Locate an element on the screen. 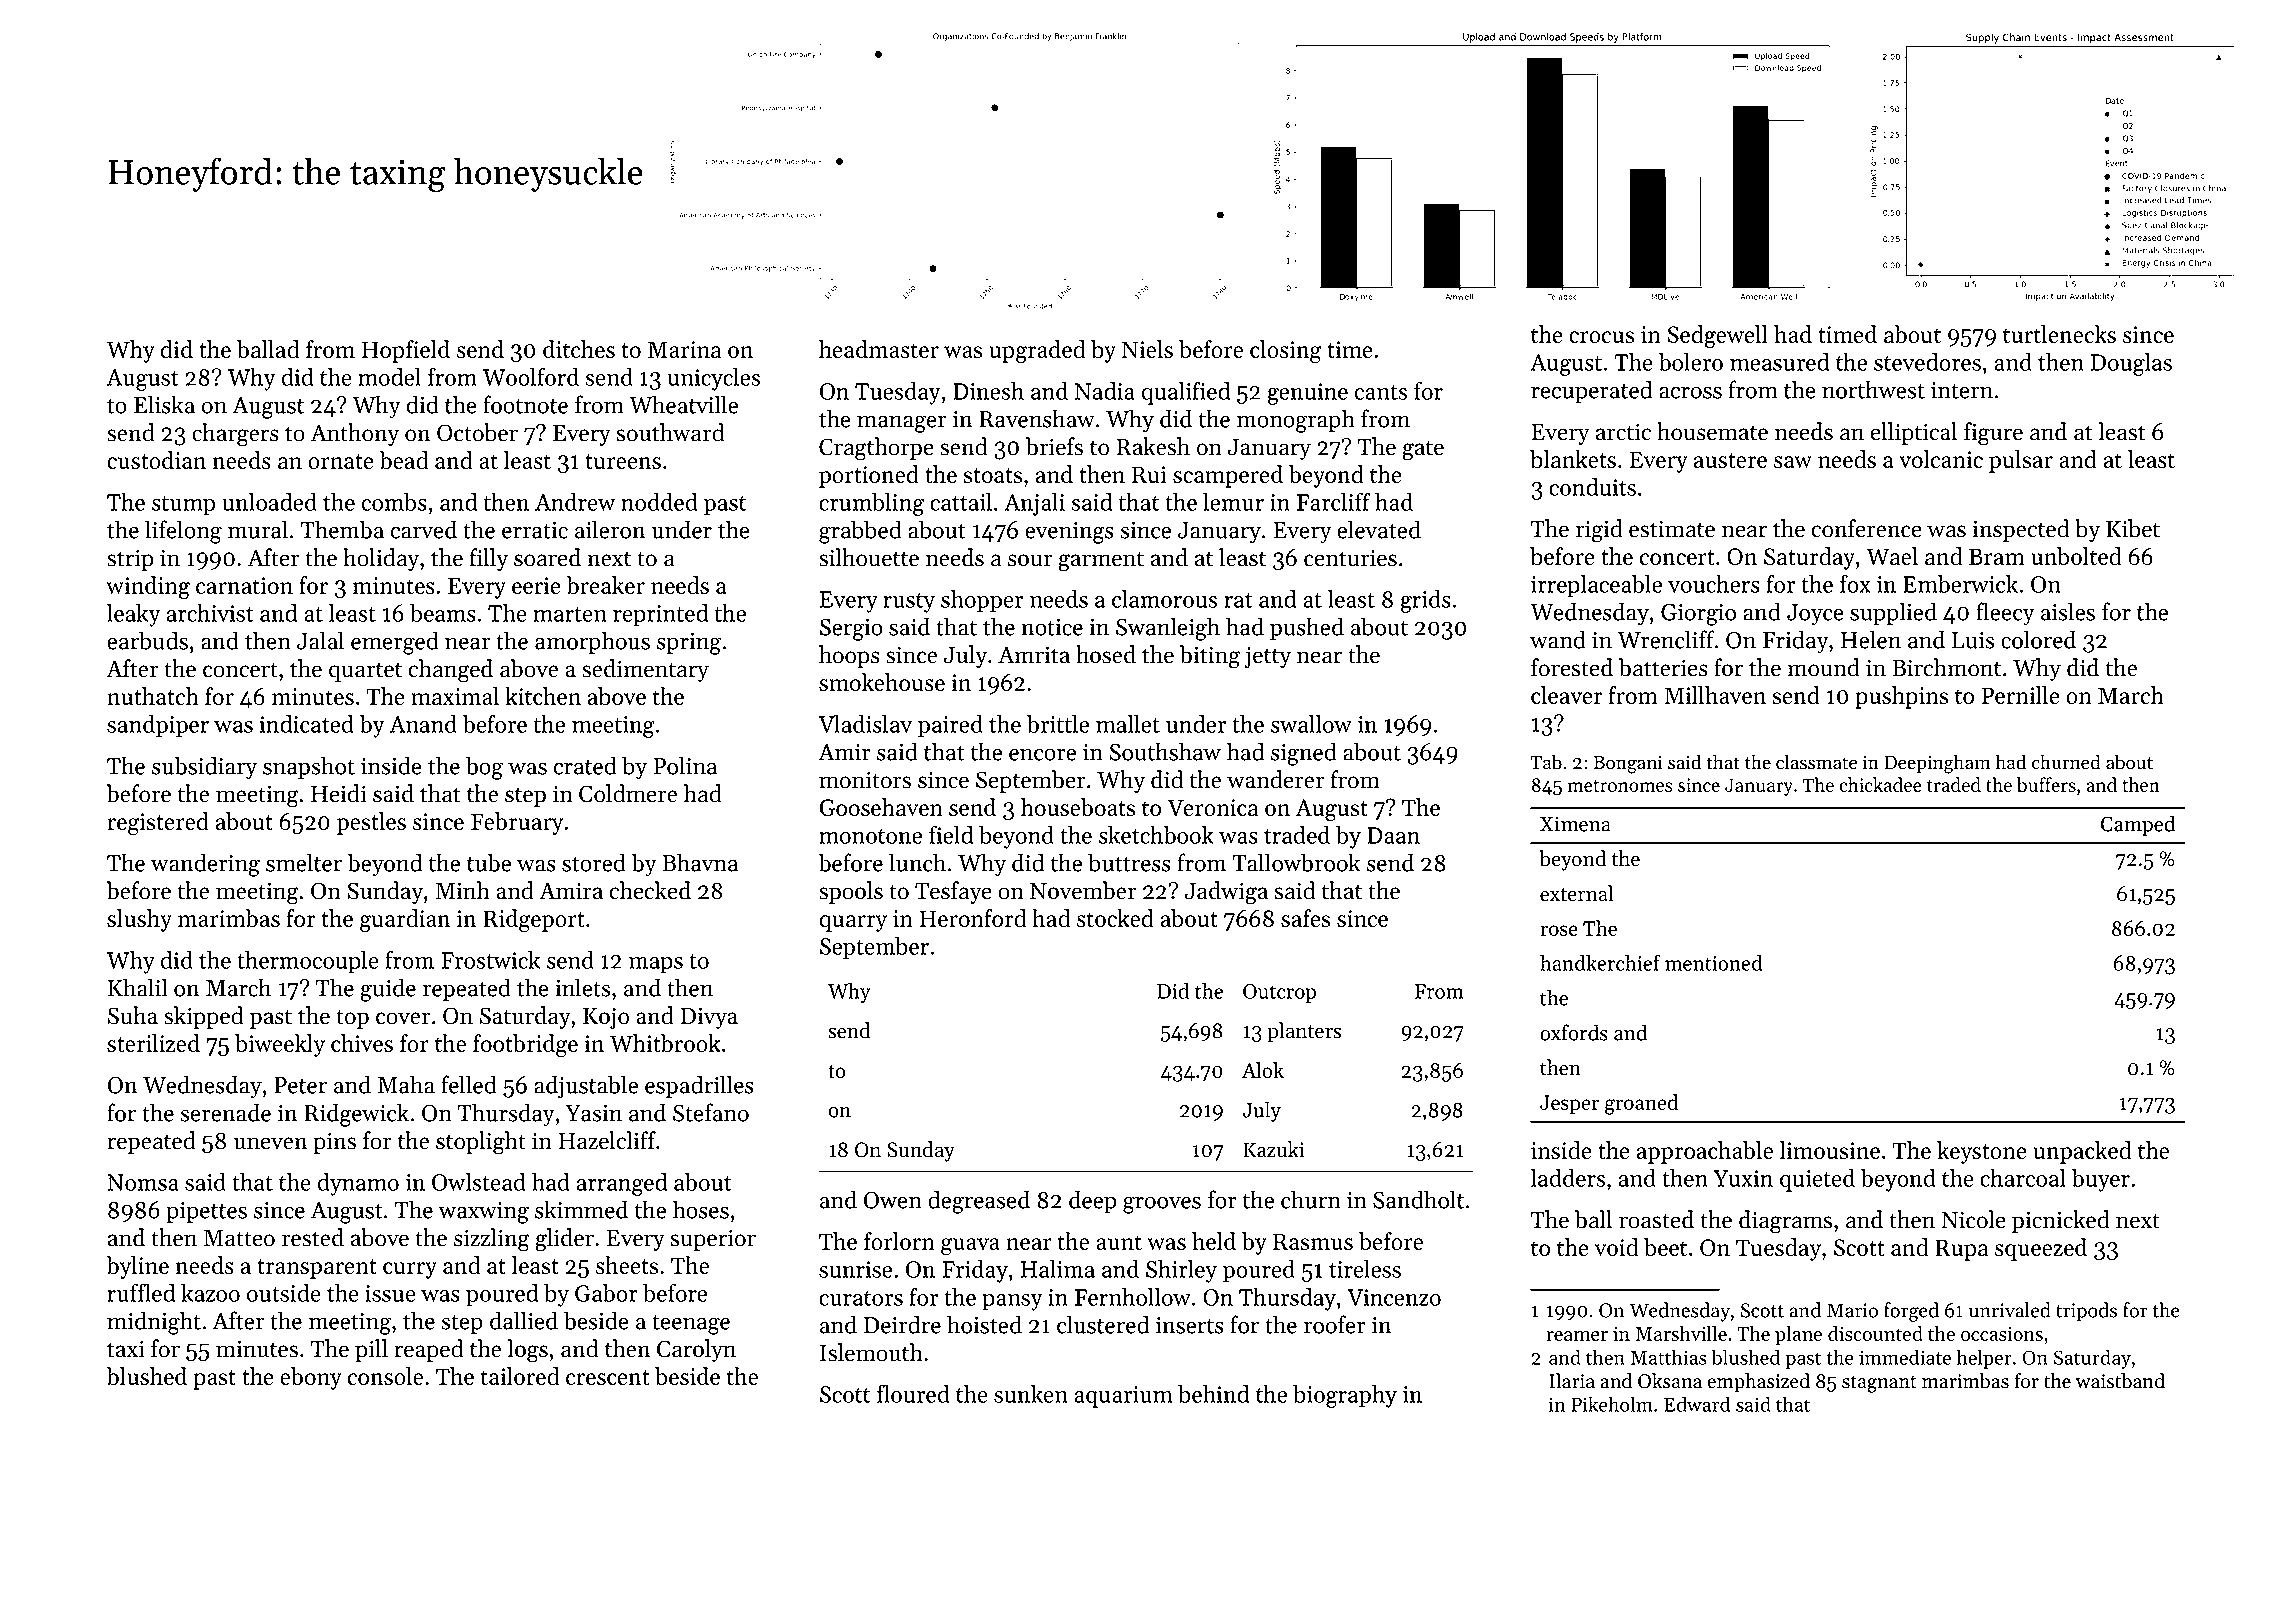 The height and width of the screenshot is (1620, 2292). turtlenecks is located at coordinates (2059, 334).
